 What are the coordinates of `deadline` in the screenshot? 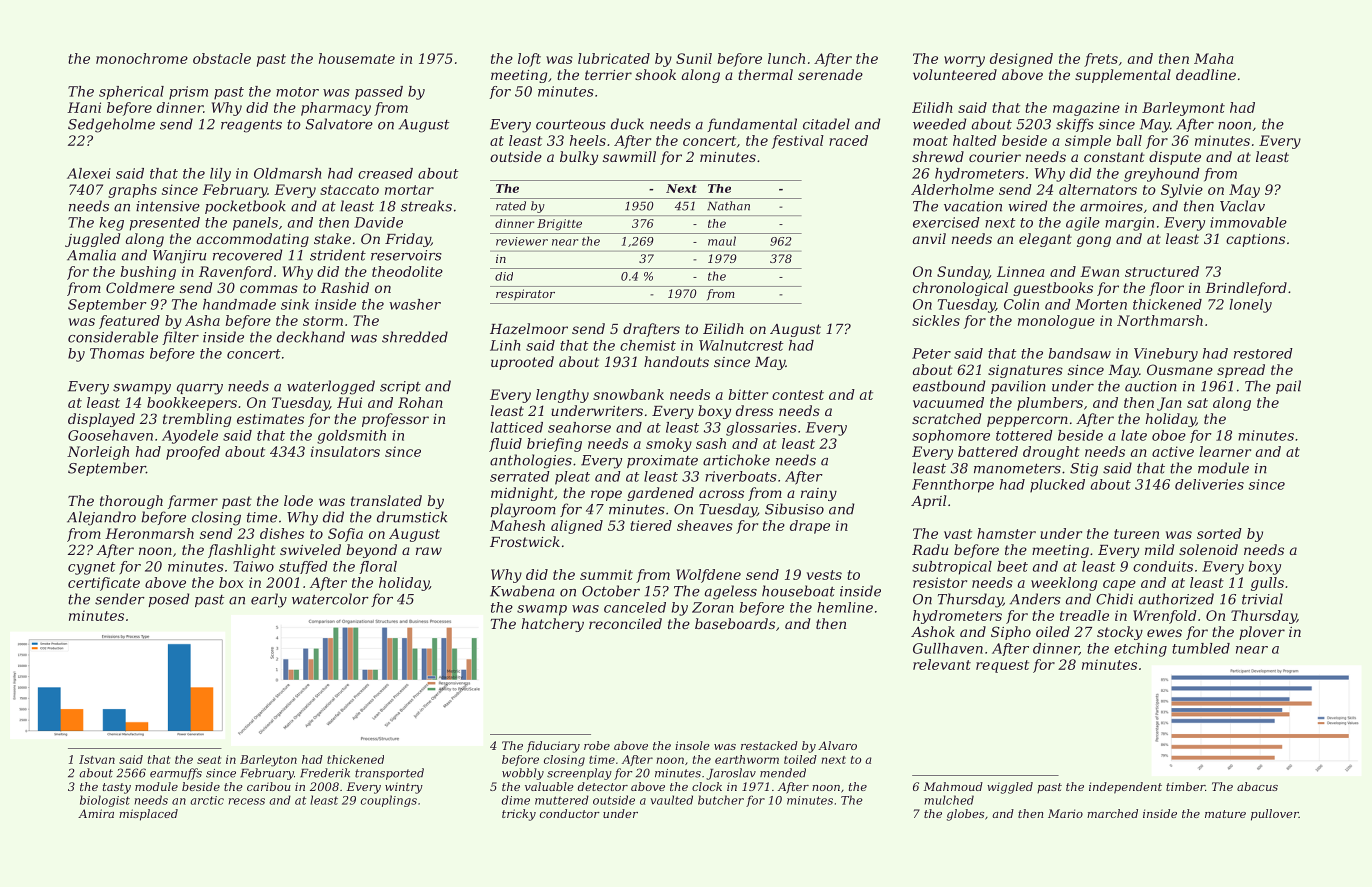 It's located at (1206, 74).
